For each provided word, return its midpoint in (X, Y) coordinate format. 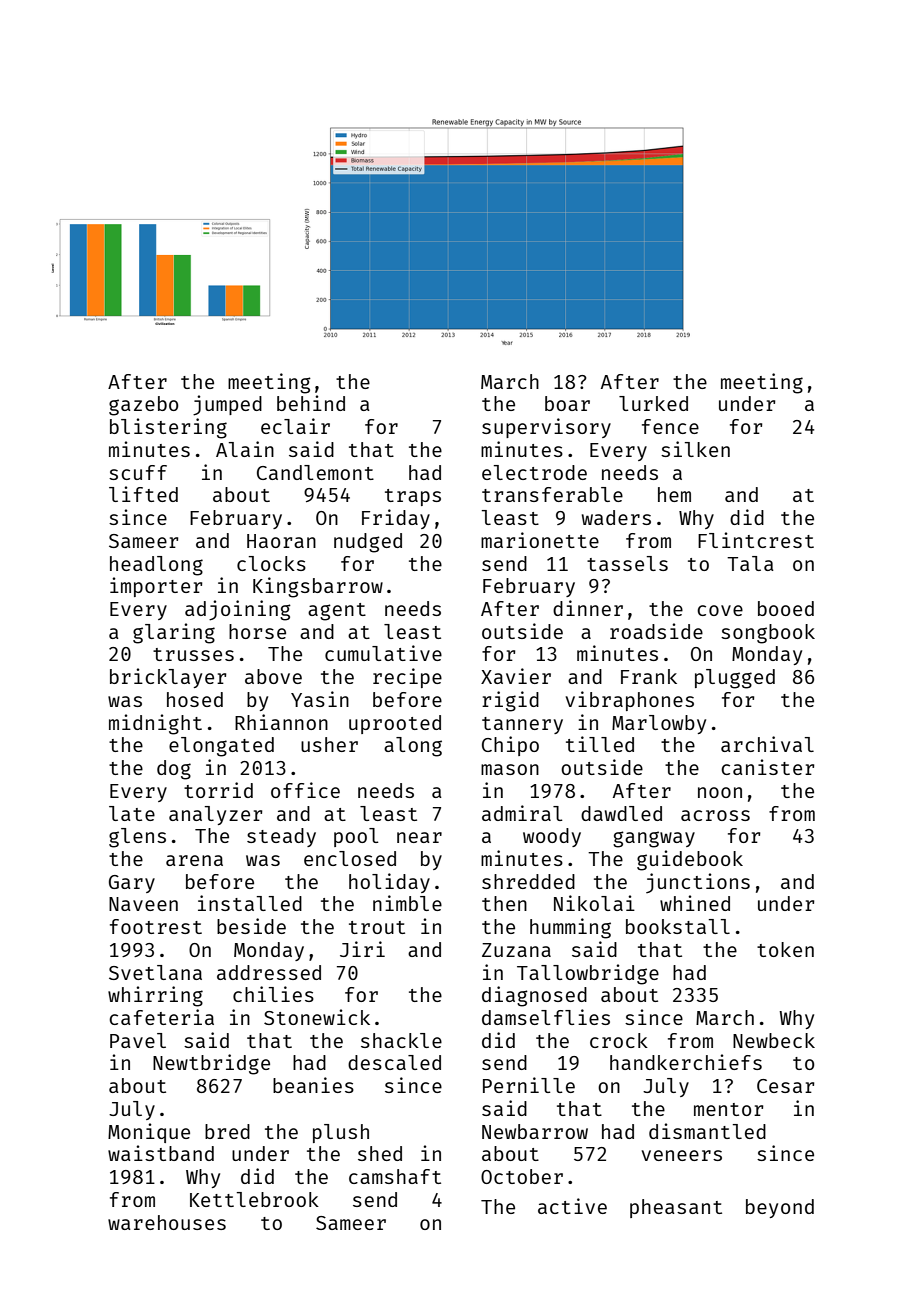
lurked (653, 403)
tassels (627, 563)
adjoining (238, 610)
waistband (161, 1153)
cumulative (383, 653)
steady (281, 837)
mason (510, 769)
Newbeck (774, 1040)
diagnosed (534, 996)
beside (251, 926)
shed (380, 1153)
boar (567, 403)
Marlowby (659, 724)
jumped (227, 405)
